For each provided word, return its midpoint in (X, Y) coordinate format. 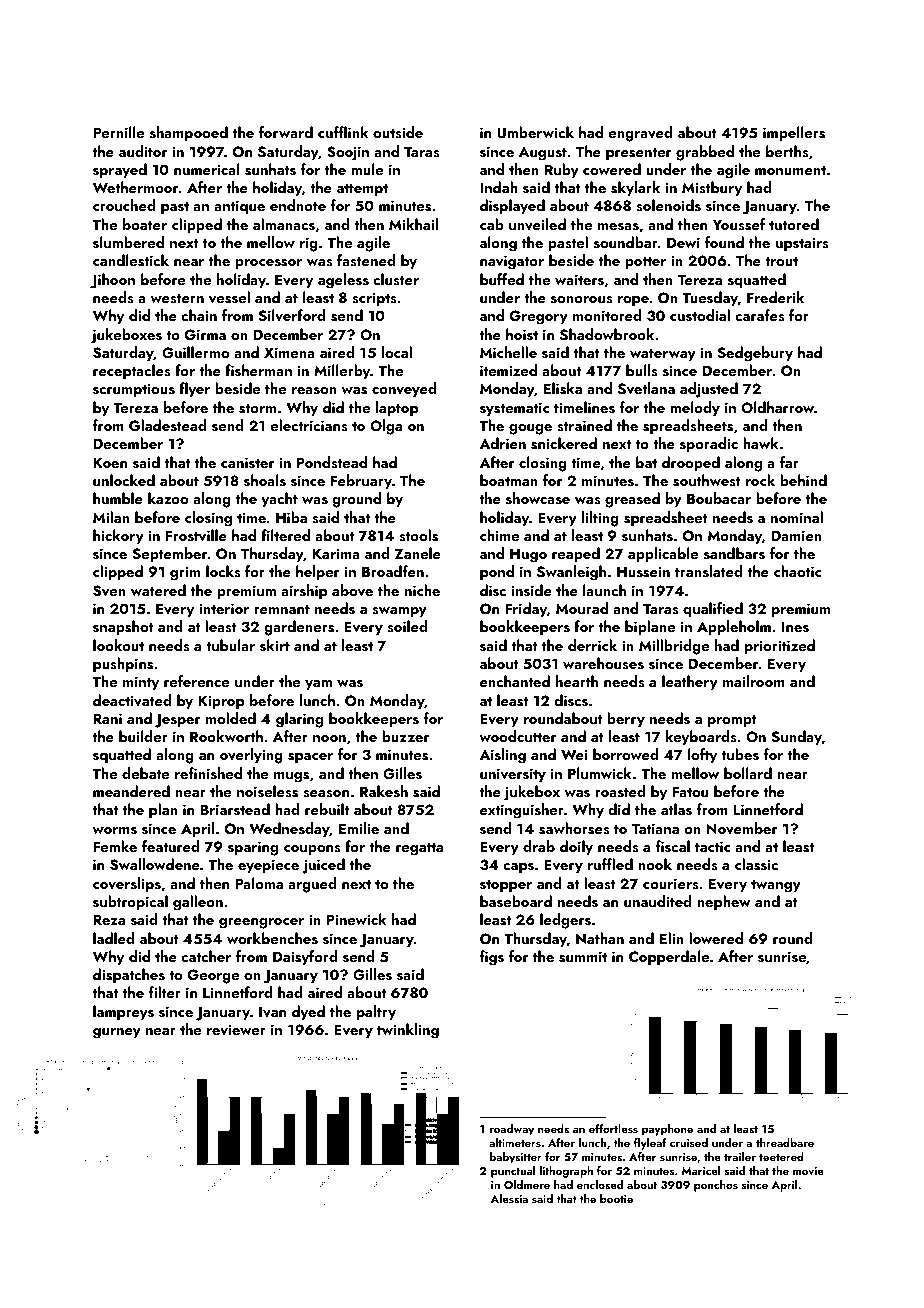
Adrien (502, 443)
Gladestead (168, 425)
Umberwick (535, 132)
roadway (512, 1130)
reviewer (236, 1029)
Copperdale (669, 958)
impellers (794, 134)
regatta (419, 849)
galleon (198, 903)
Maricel (701, 1170)
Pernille (118, 132)
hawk (761, 443)
